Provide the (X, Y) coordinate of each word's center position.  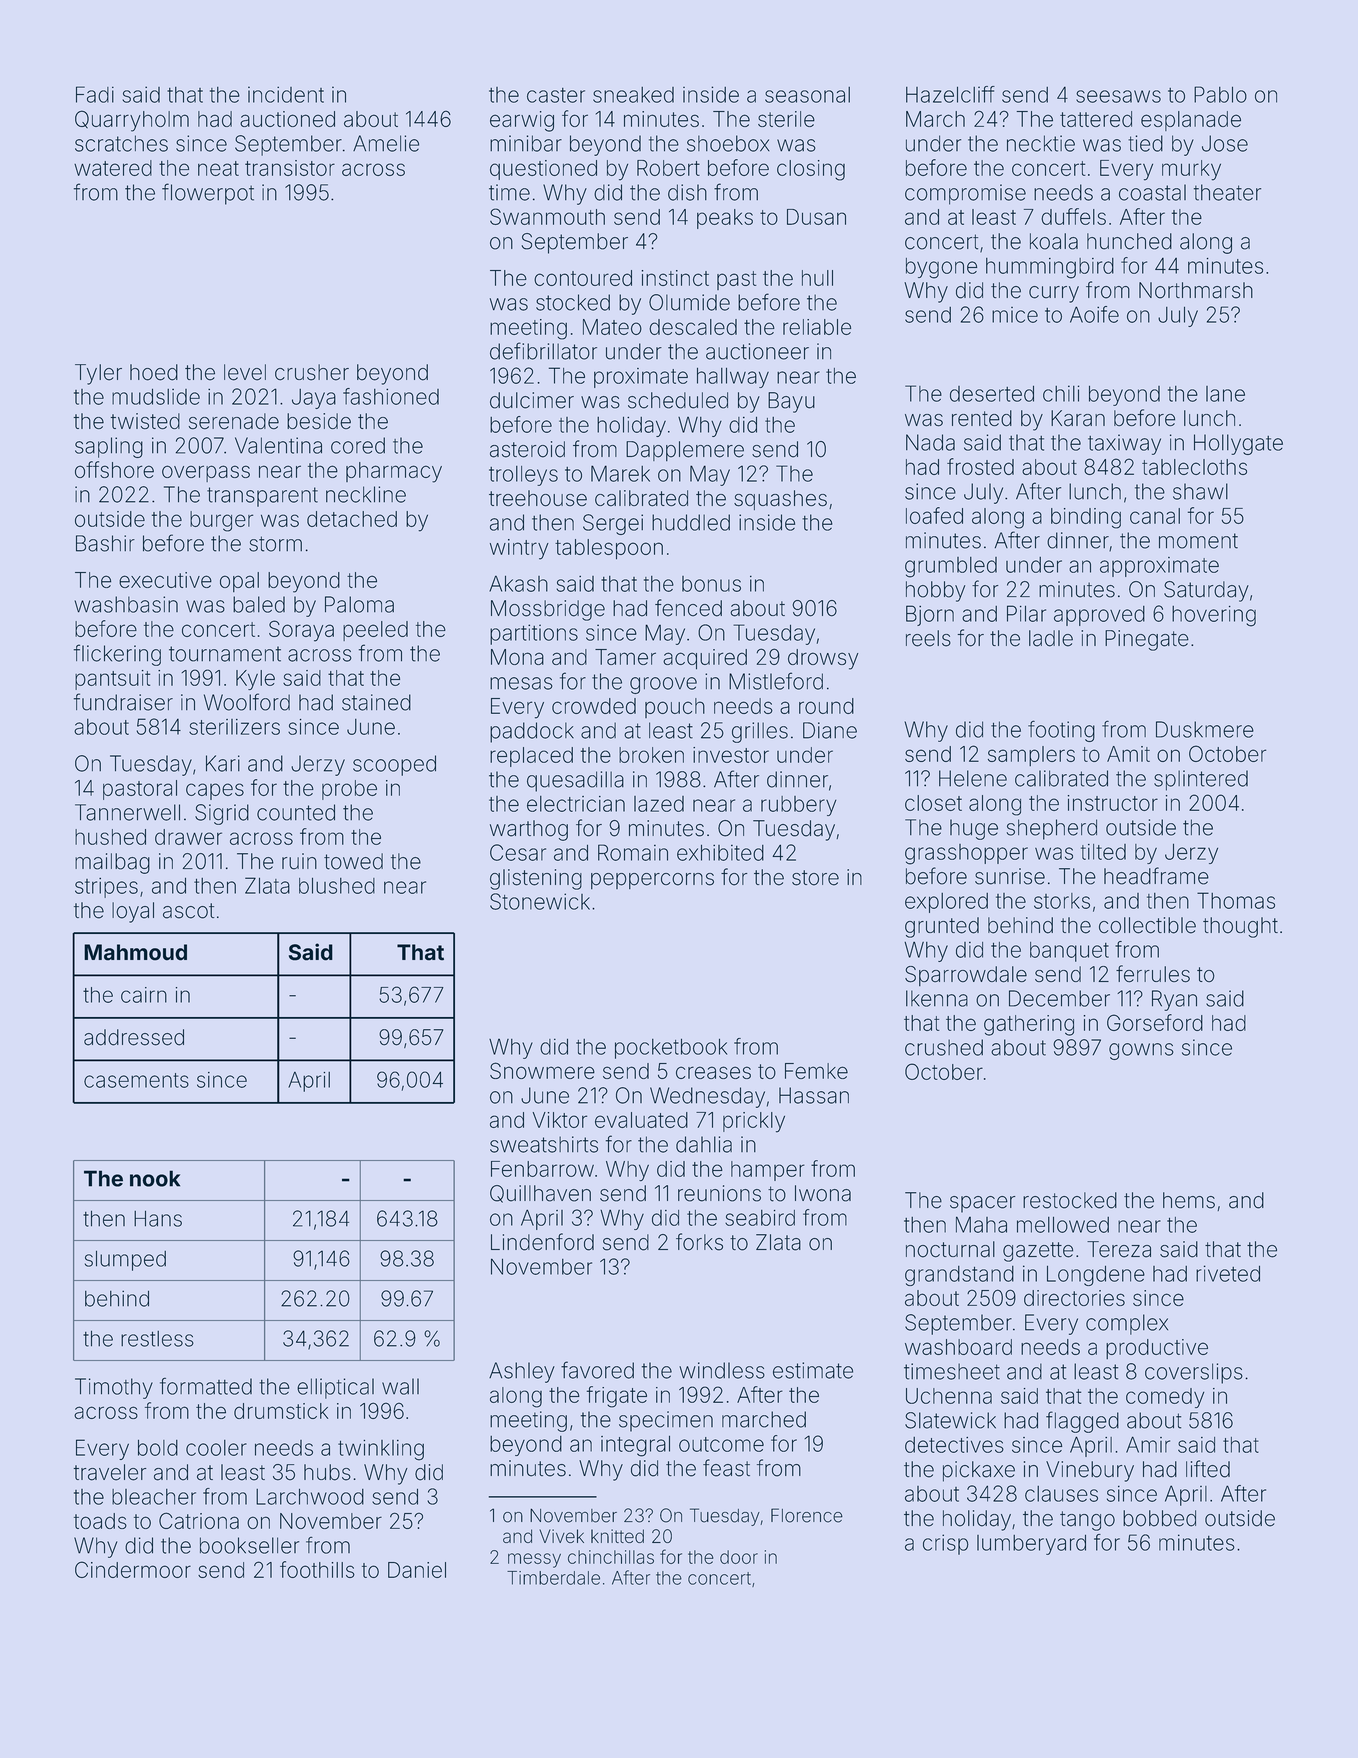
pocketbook (671, 1049)
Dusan (816, 217)
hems (1189, 1200)
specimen (666, 1421)
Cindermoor (133, 1569)
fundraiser (123, 702)
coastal (1152, 192)
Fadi (95, 94)
